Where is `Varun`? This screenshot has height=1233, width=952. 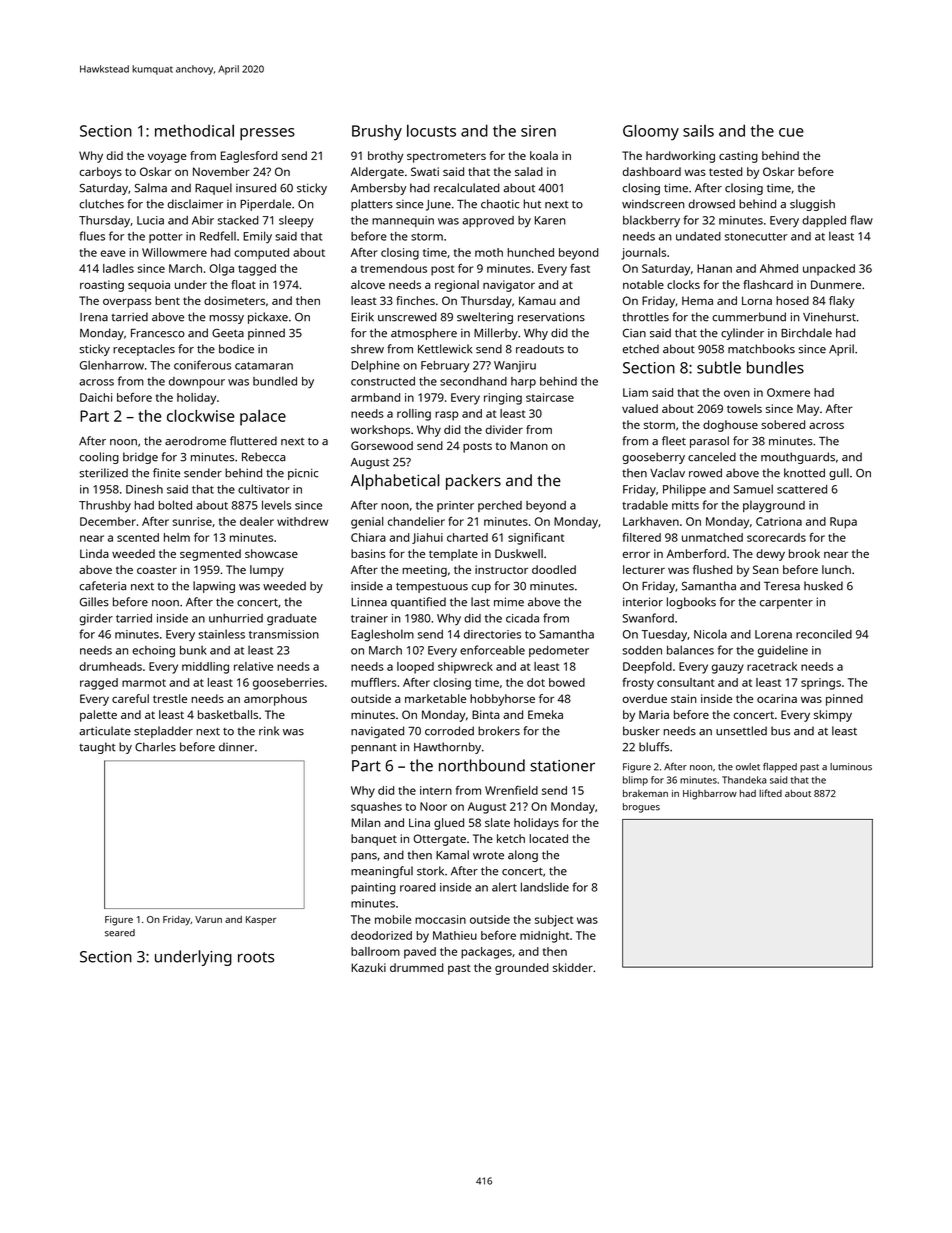
Varun is located at coordinates (208, 919).
